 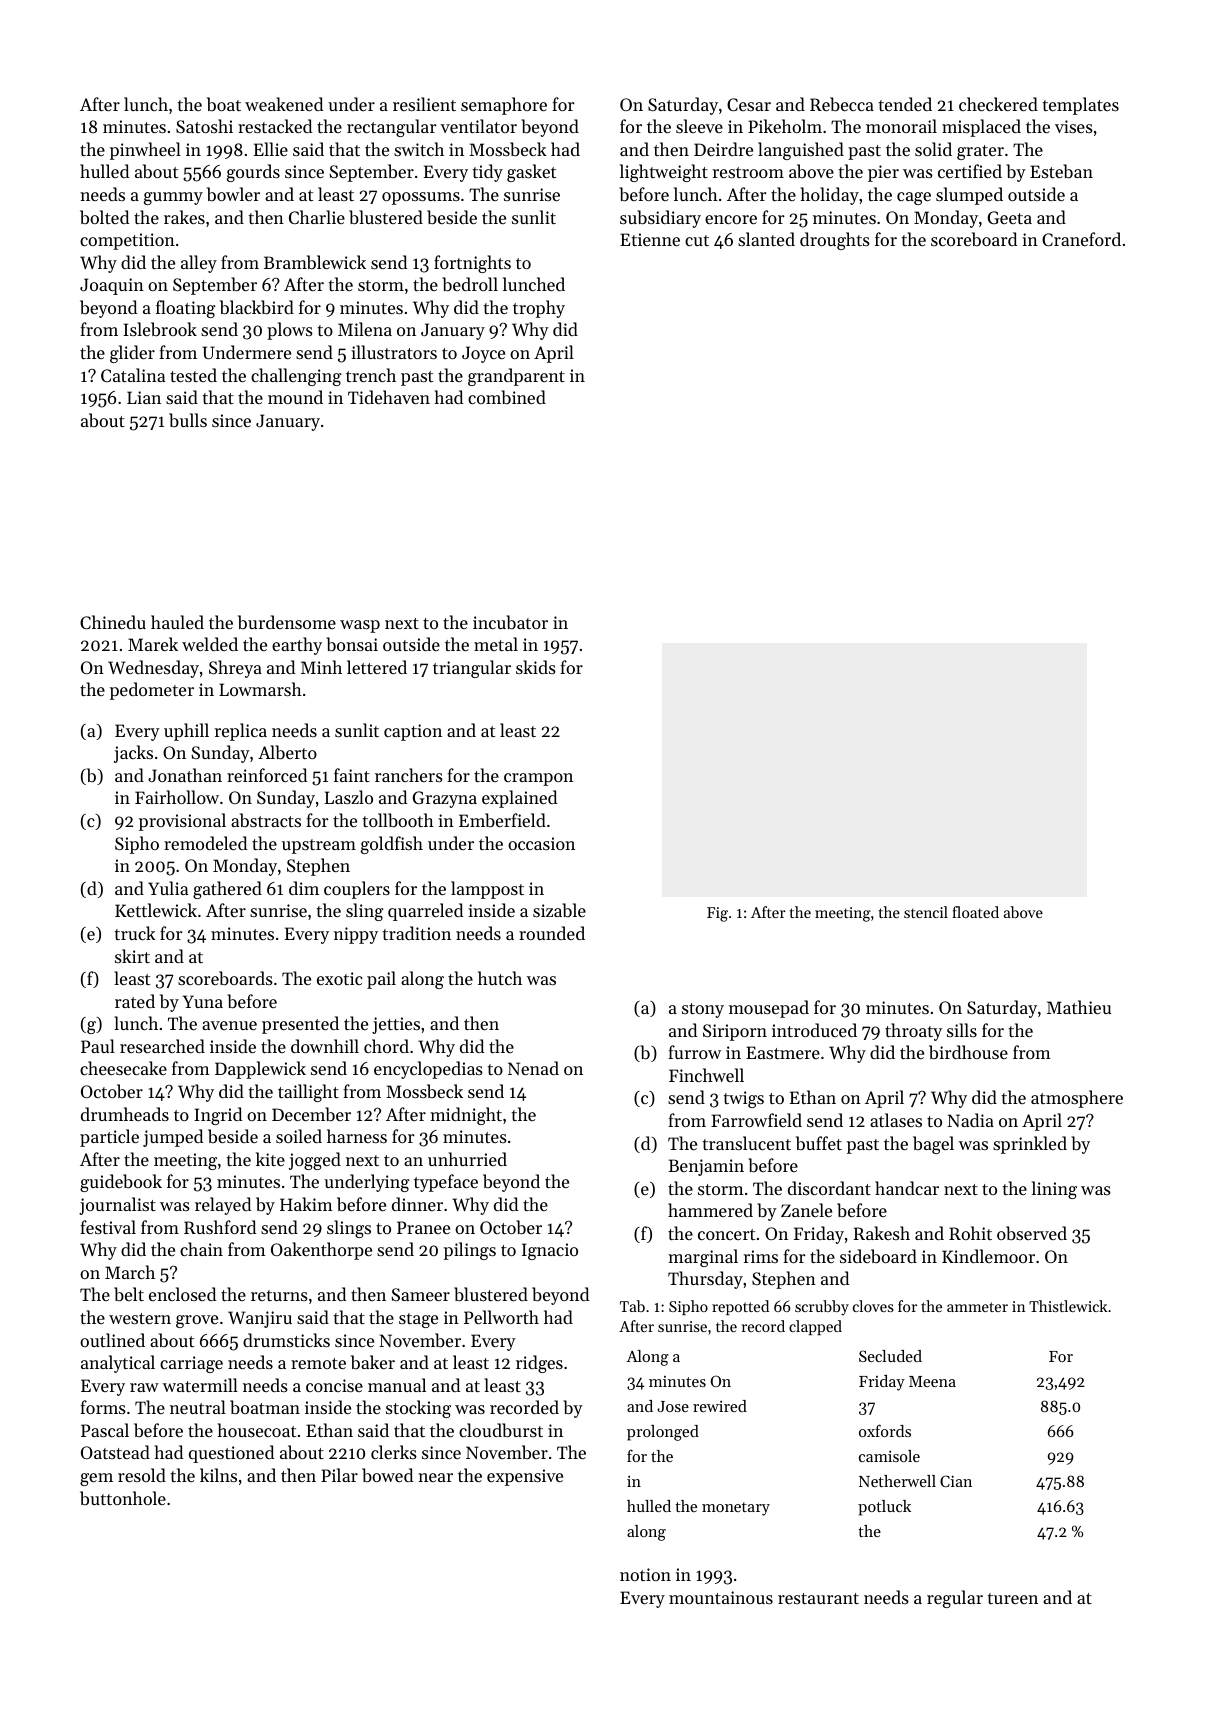 I want to click on Chinedu, so click(x=113, y=622).
